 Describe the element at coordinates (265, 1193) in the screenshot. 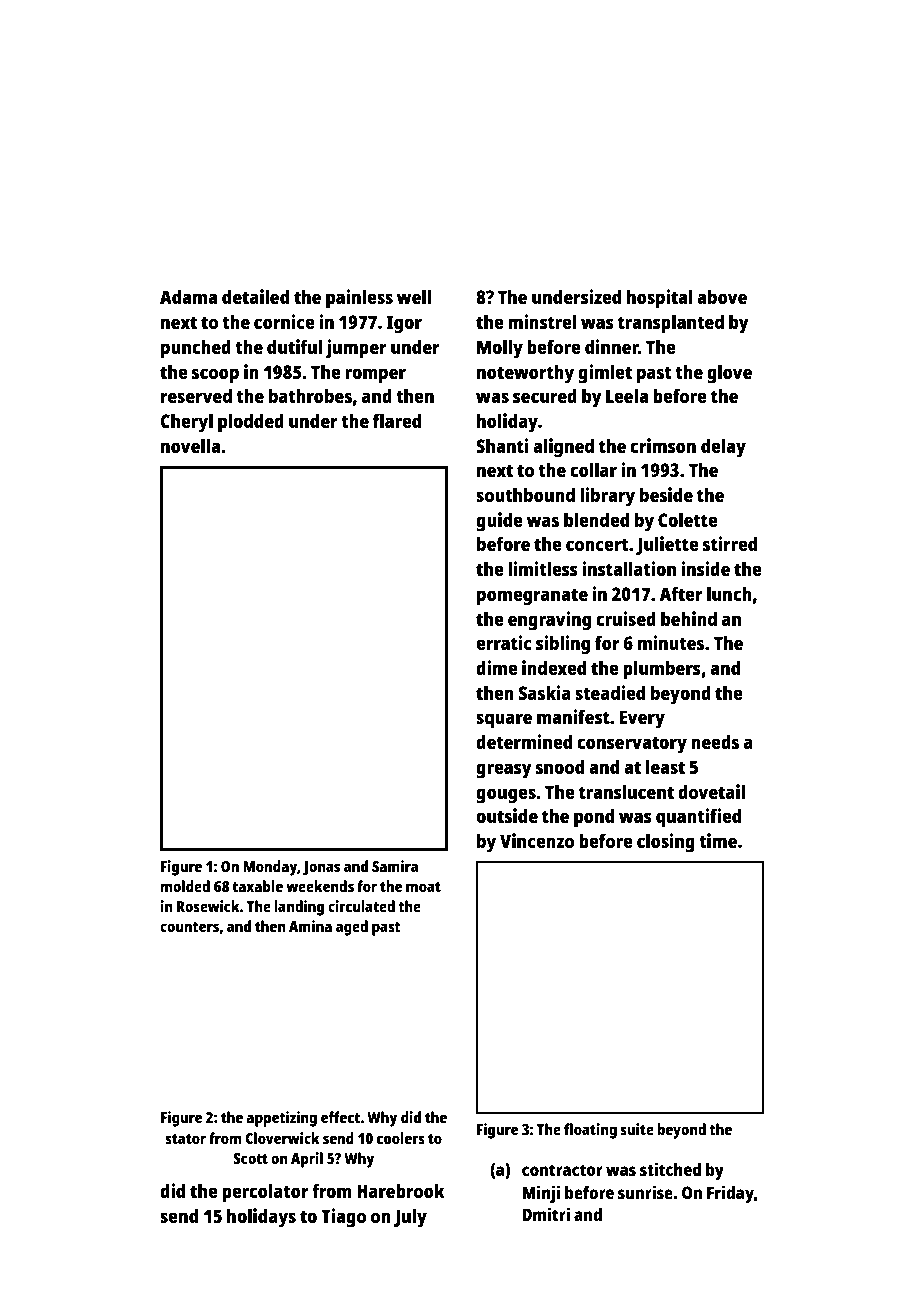

I see `percolator` at that location.
